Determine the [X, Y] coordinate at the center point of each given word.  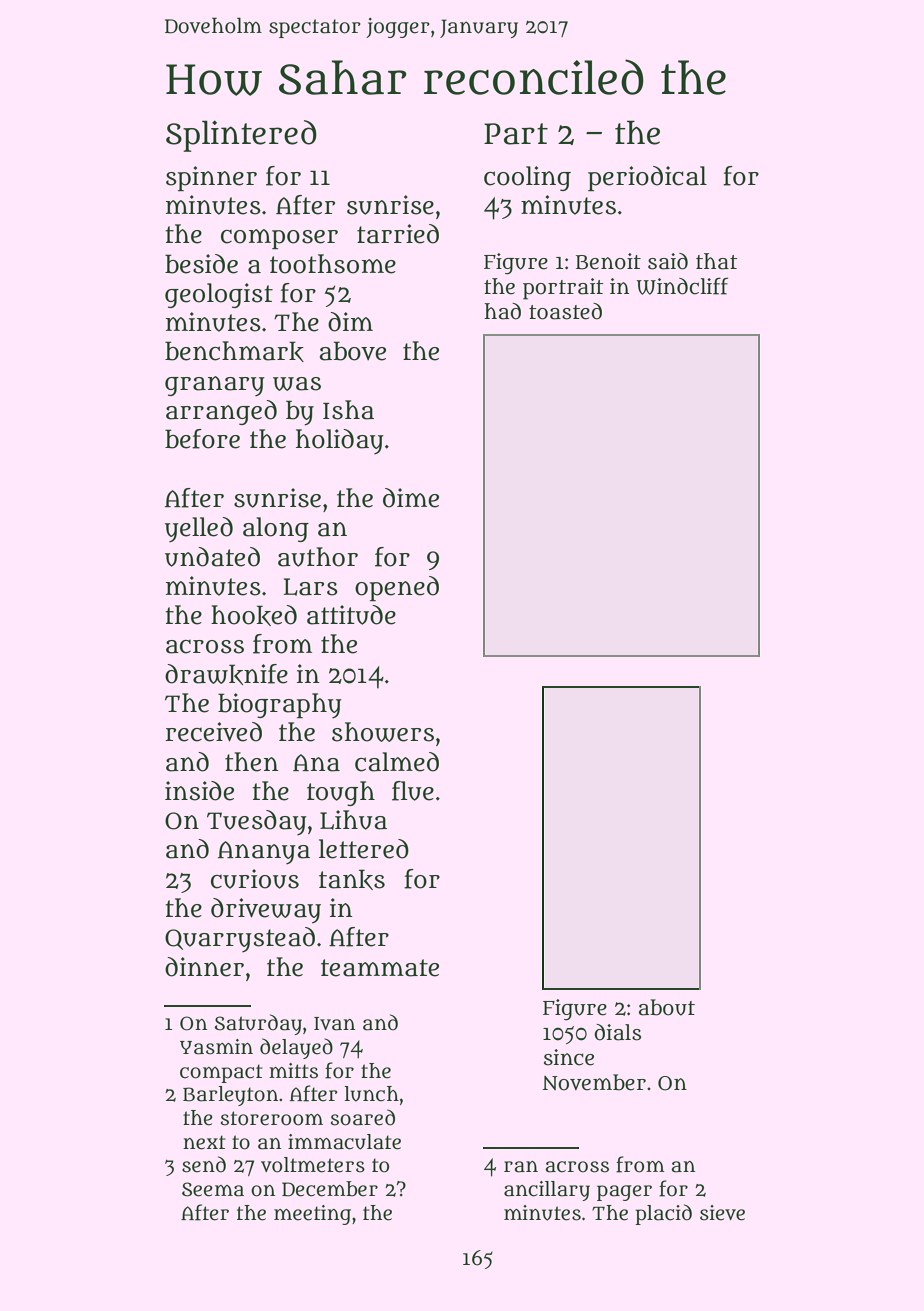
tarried [398, 234]
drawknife [226, 674]
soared [363, 1117]
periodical [647, 178]
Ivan [334, 1024]
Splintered [241, 136]
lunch [372, 1094]
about [667, 1007]
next [204, 1142]
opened [397, 588]
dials [617, 1032]
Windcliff [682, 286]
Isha [348, 410]
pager [624, 1193]
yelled [199, 529]
